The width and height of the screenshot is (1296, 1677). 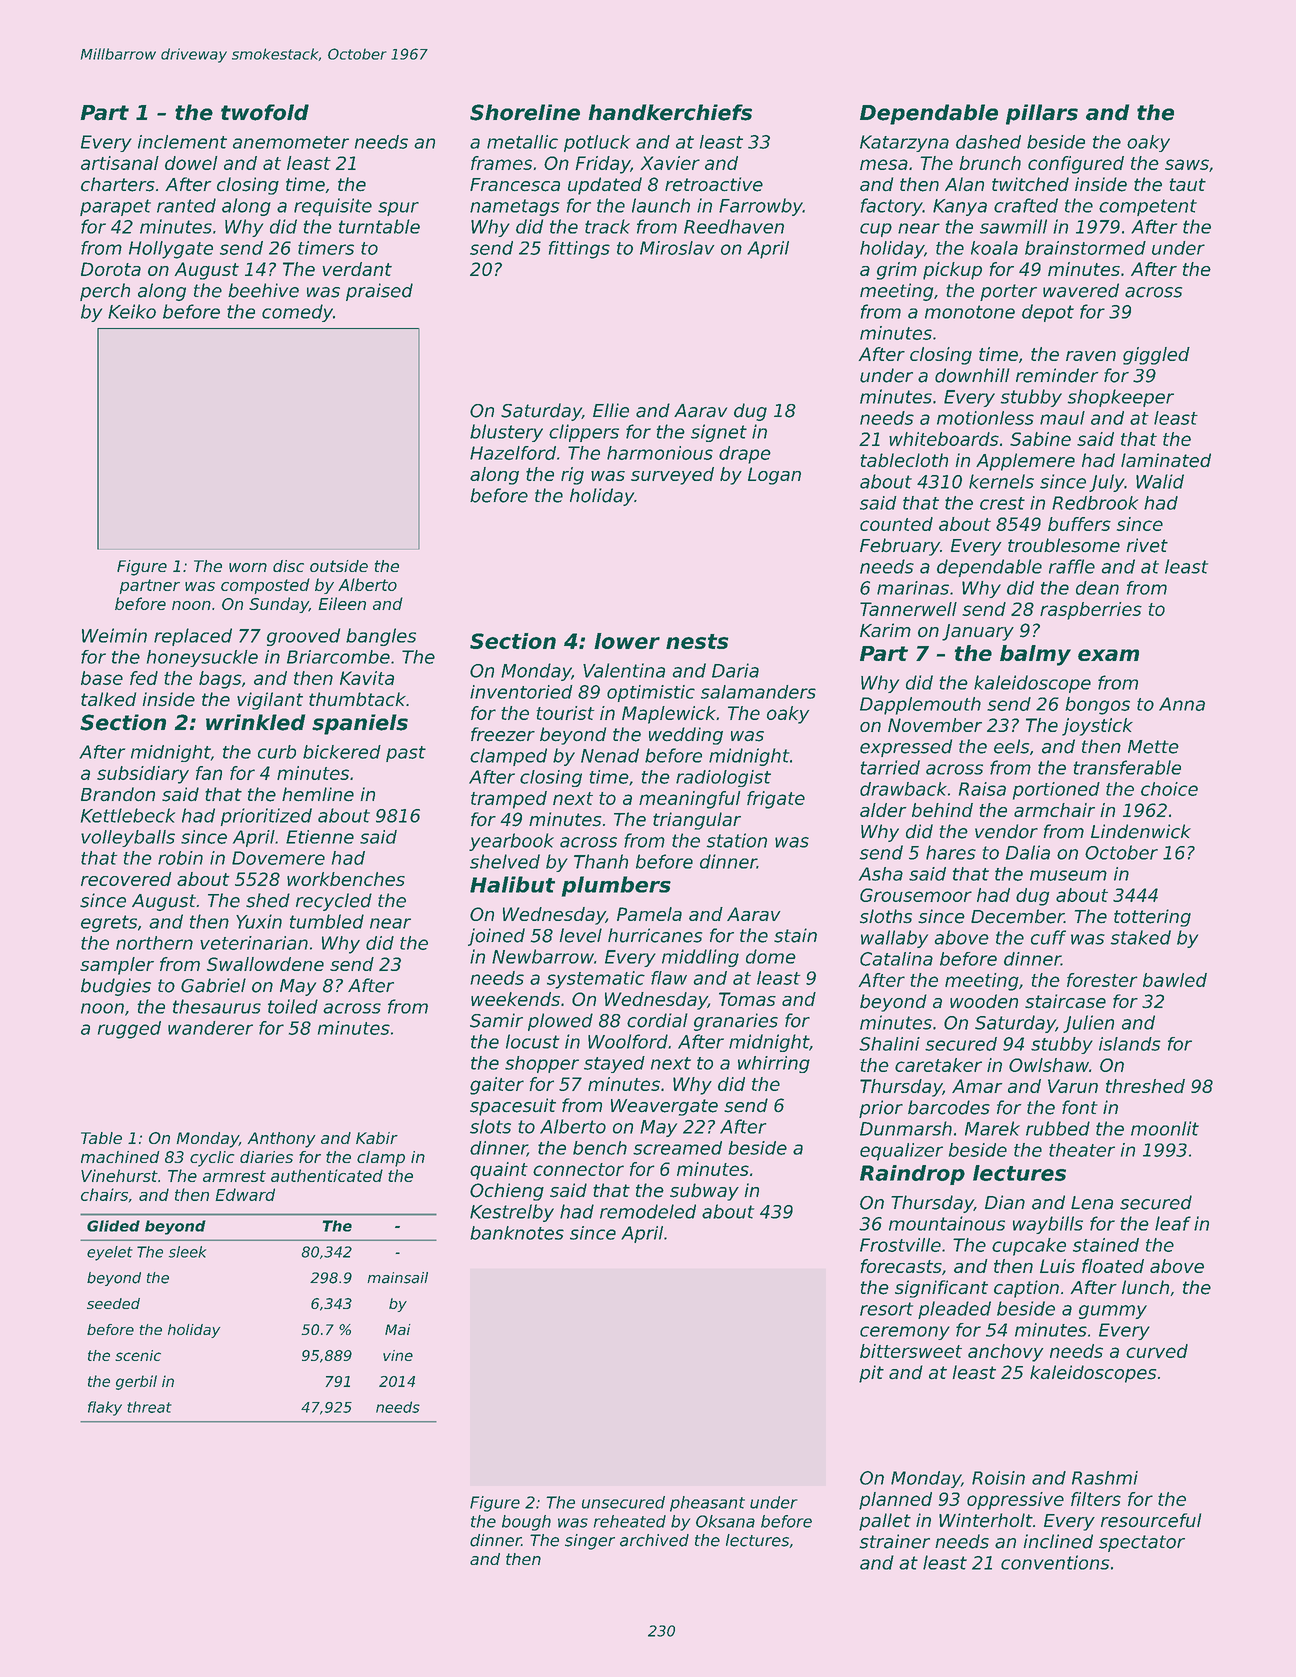 I want to click on bough, so click(x=526, y=1523).
